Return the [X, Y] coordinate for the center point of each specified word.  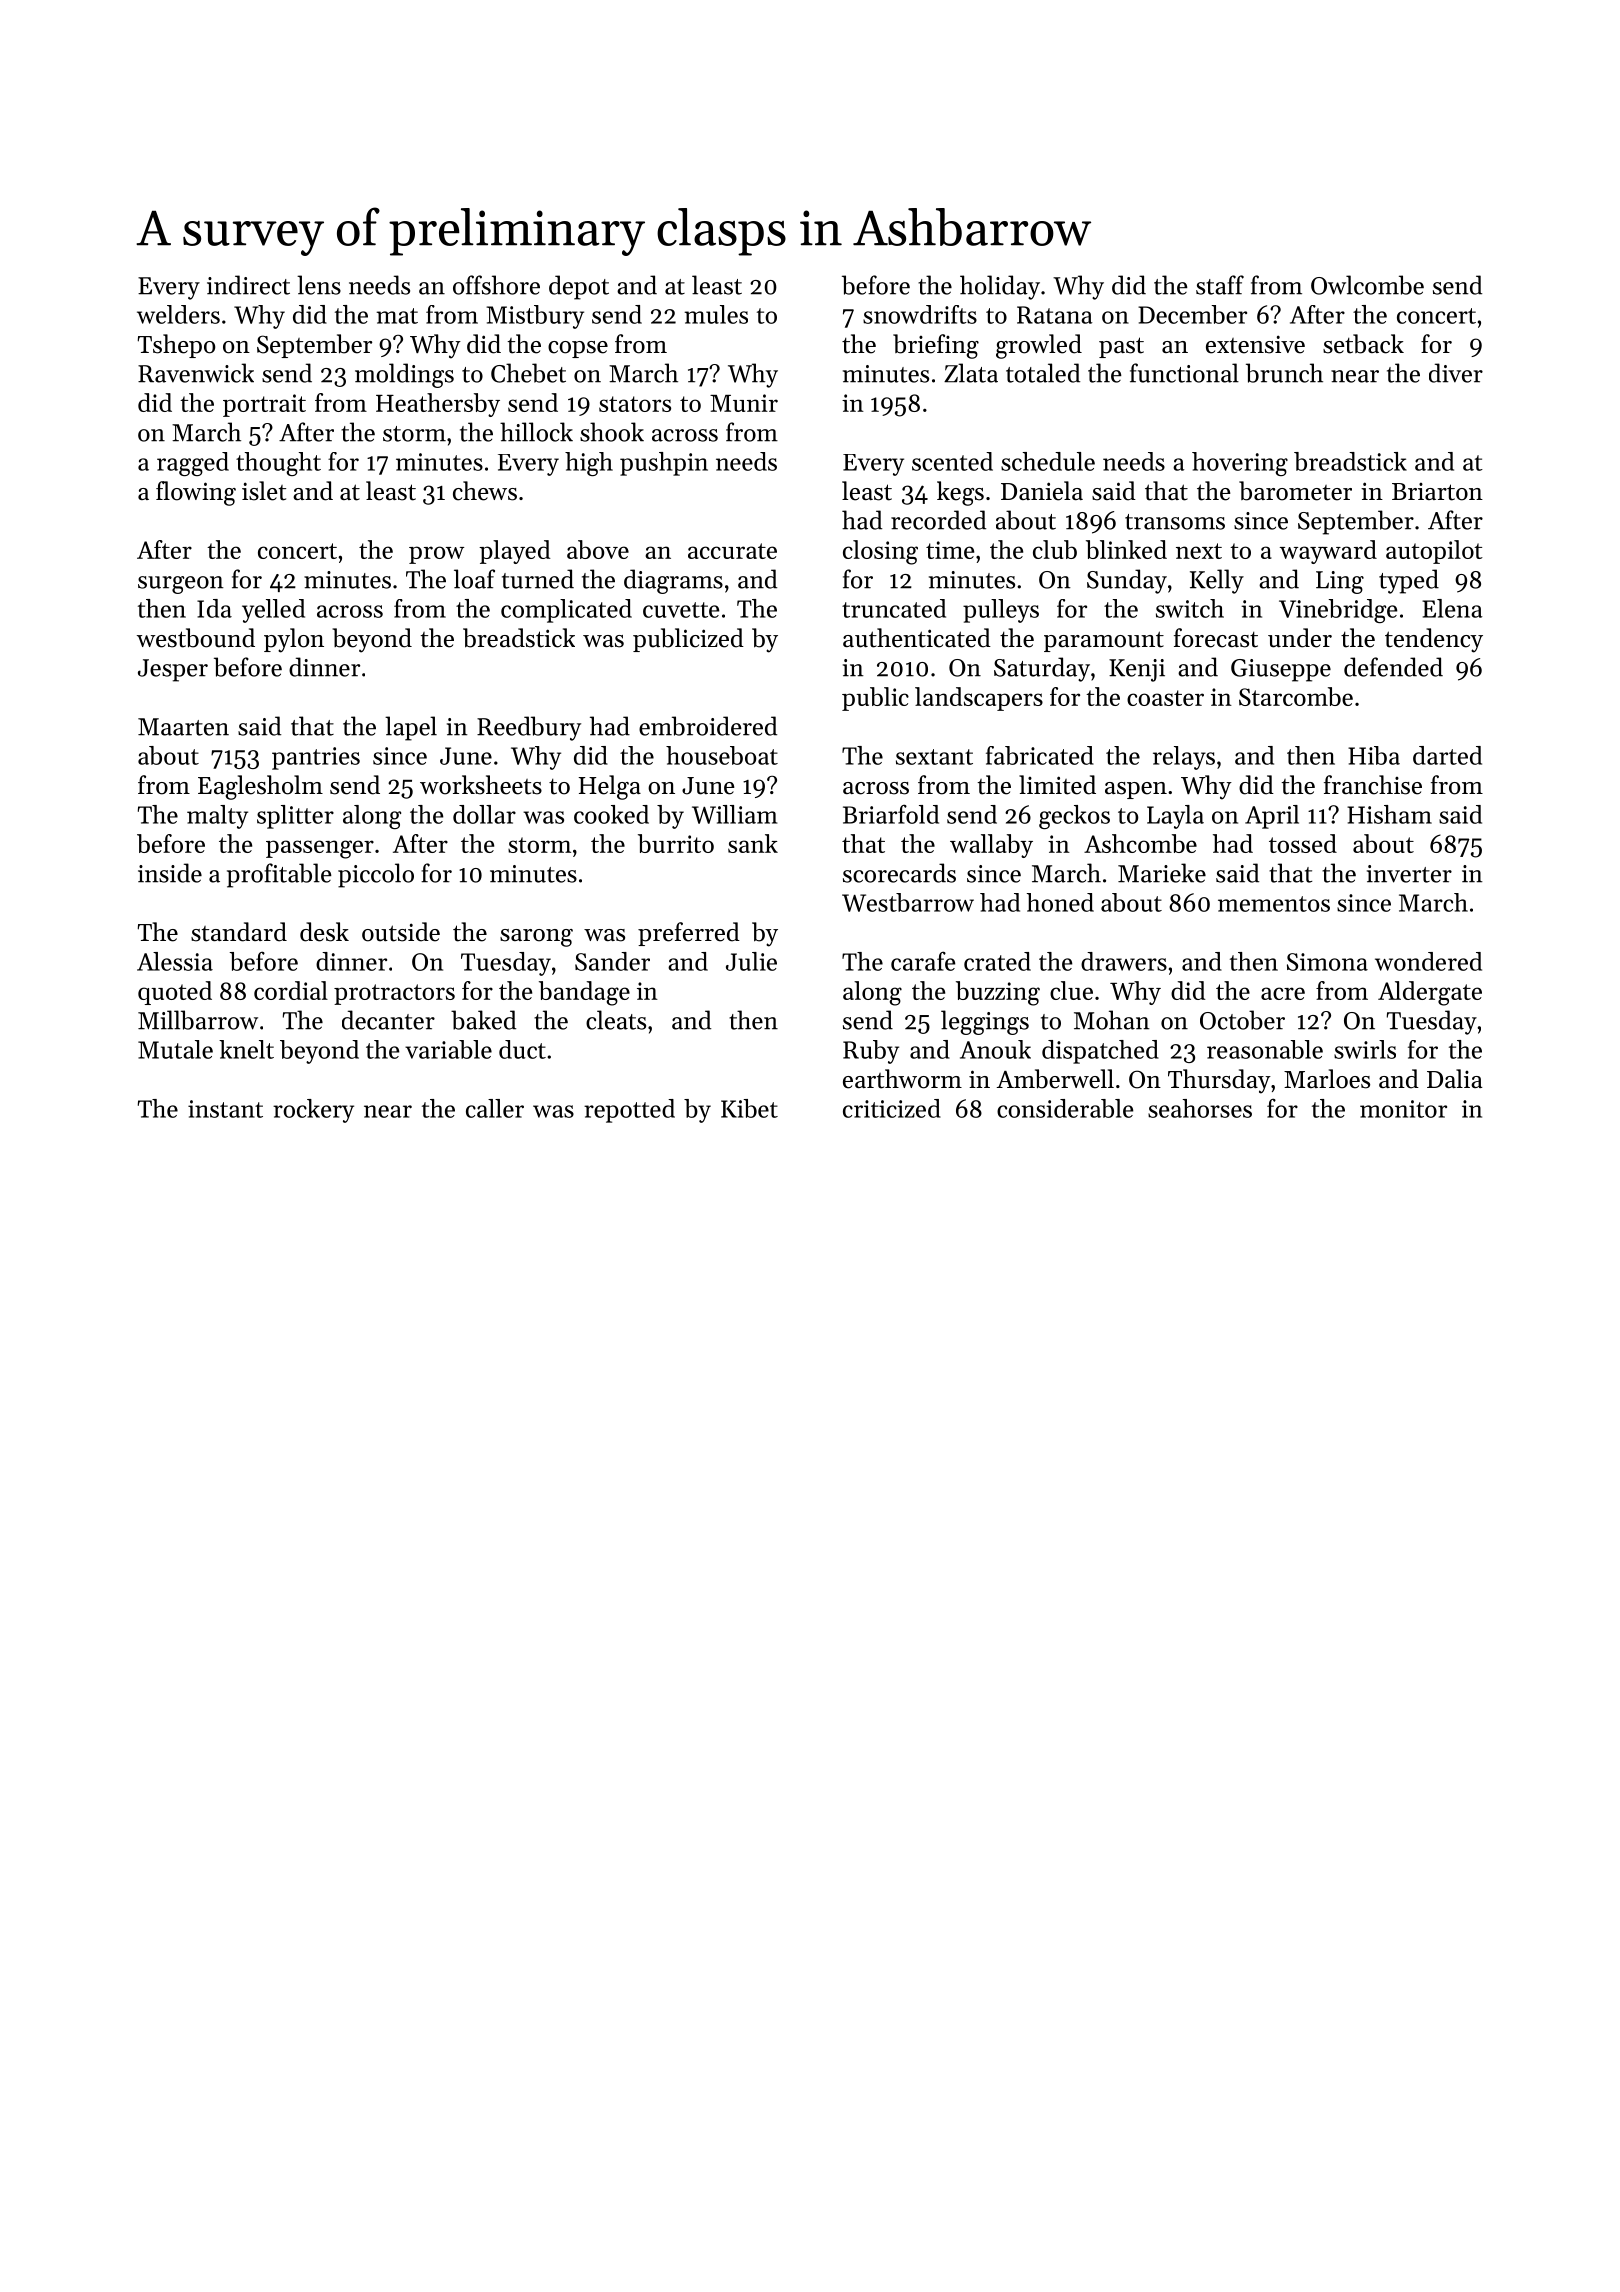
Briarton [1437, 492]
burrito [676, 843]
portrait [264, 405]
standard [239, 932]
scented [952, 461]
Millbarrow [198, 1020]
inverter [1409, 874]
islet [264, 491]
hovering [1240, 464]
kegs [960, 493]
